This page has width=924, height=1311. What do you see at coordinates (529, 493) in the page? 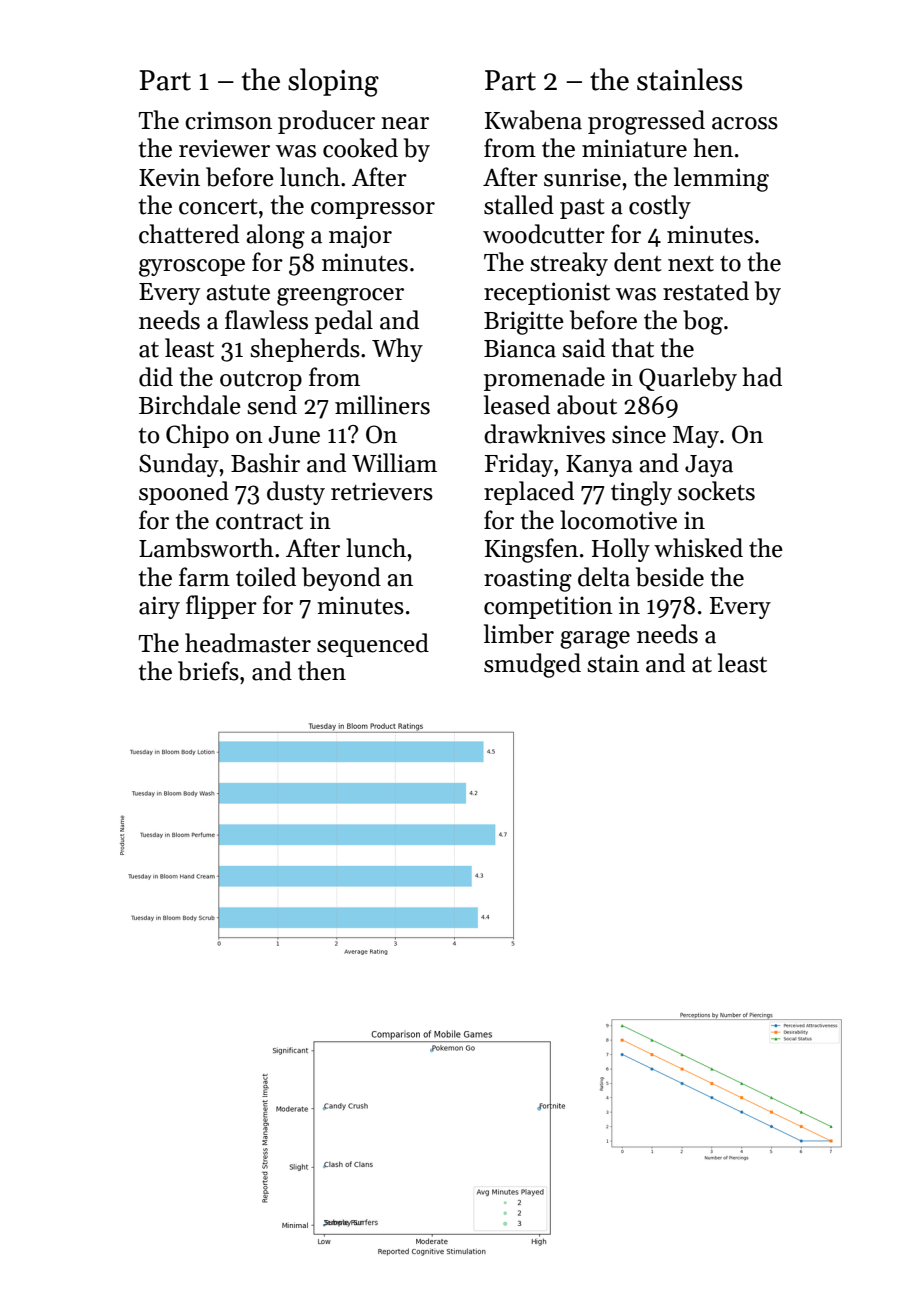
I see `replaced` at bounding box center [529, 493].
